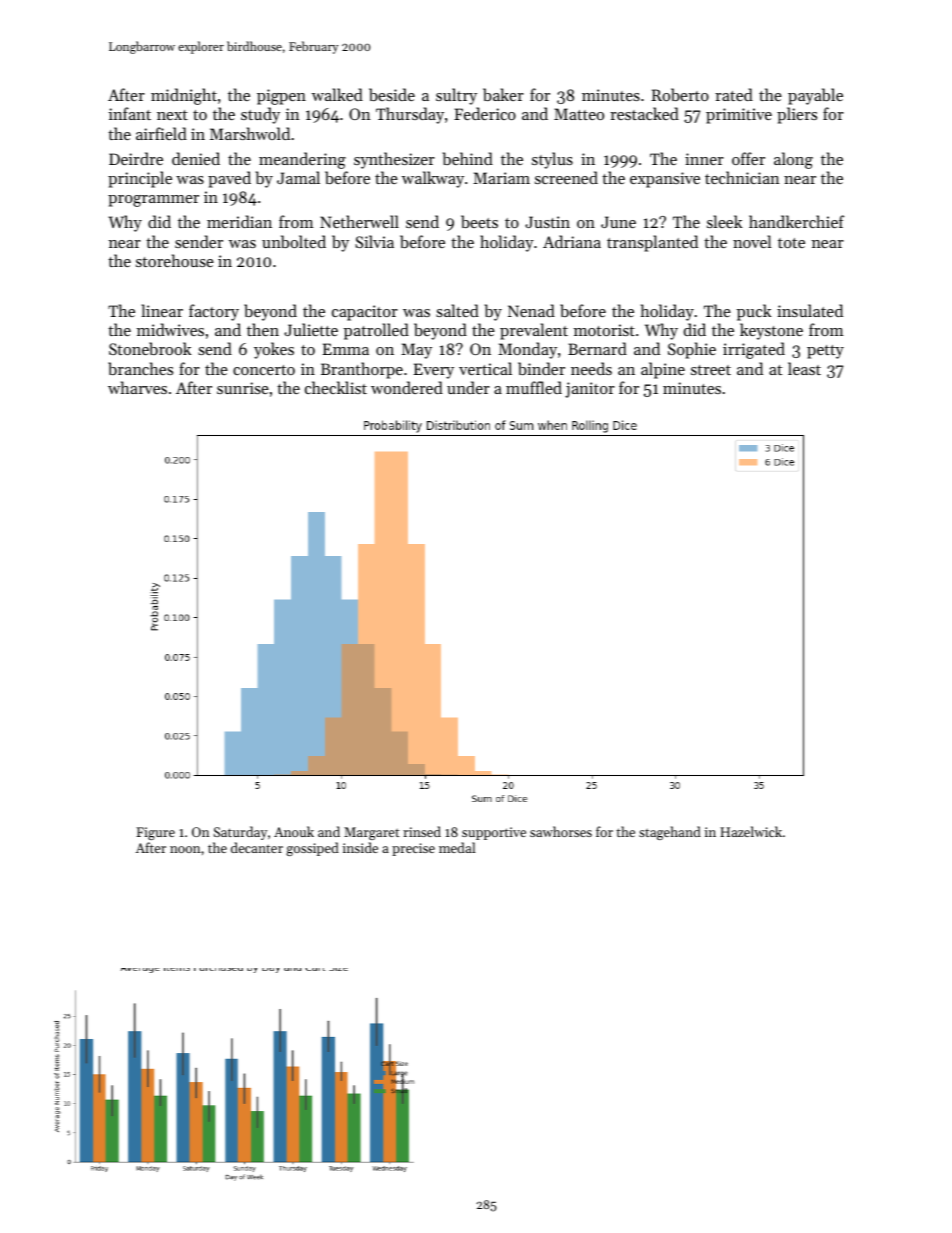 This screenshot has height=1233, width=952. Describe the element at coordinates (791, 243) in the screenshot. I see `tote` at that location.
